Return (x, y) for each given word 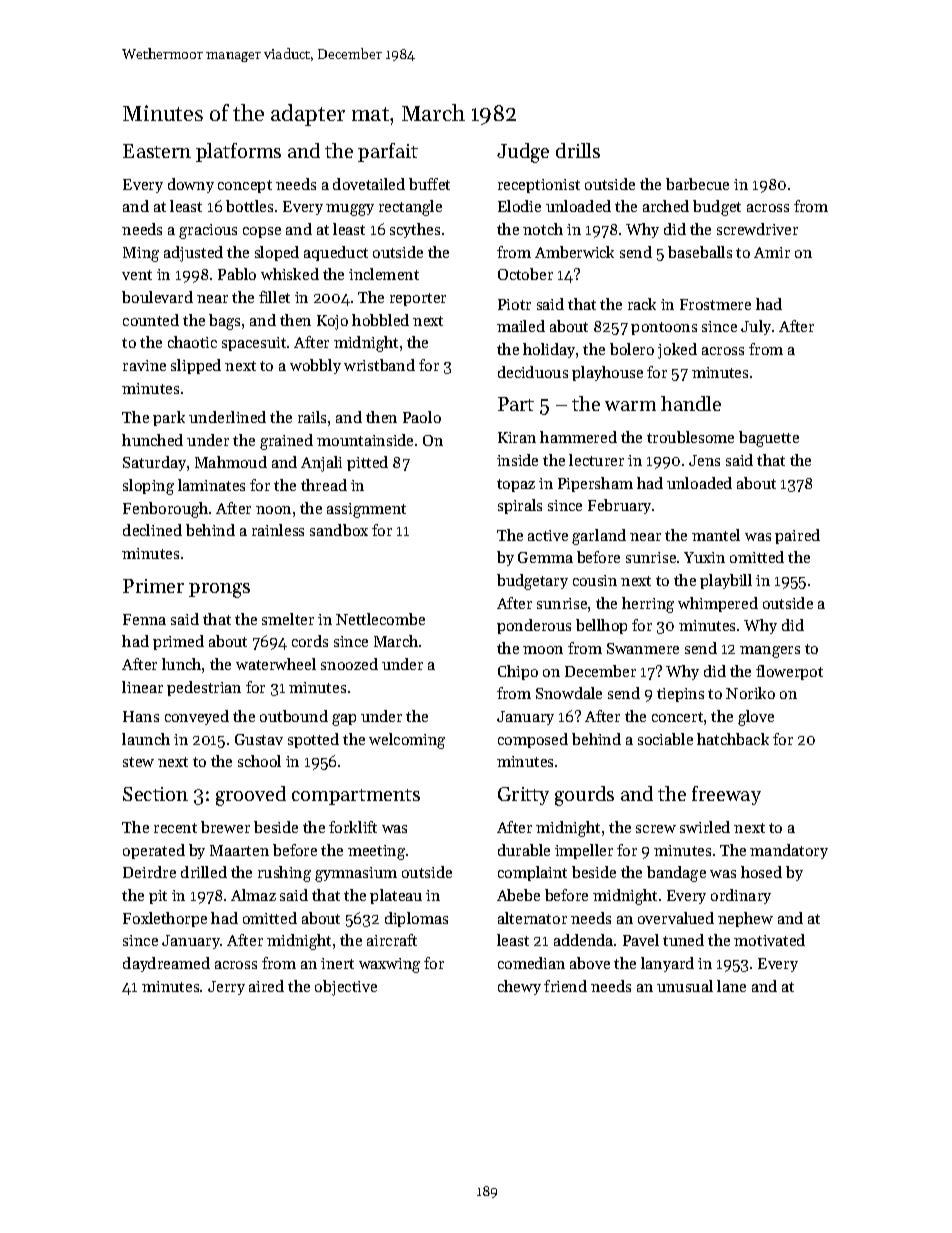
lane (731, 986)
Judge (523, 153)
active (548, 535)
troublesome (690, 437)
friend (565, 986)
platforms (238, 152)
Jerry (226, 988)
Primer (153, 586)
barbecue (697, 184)
